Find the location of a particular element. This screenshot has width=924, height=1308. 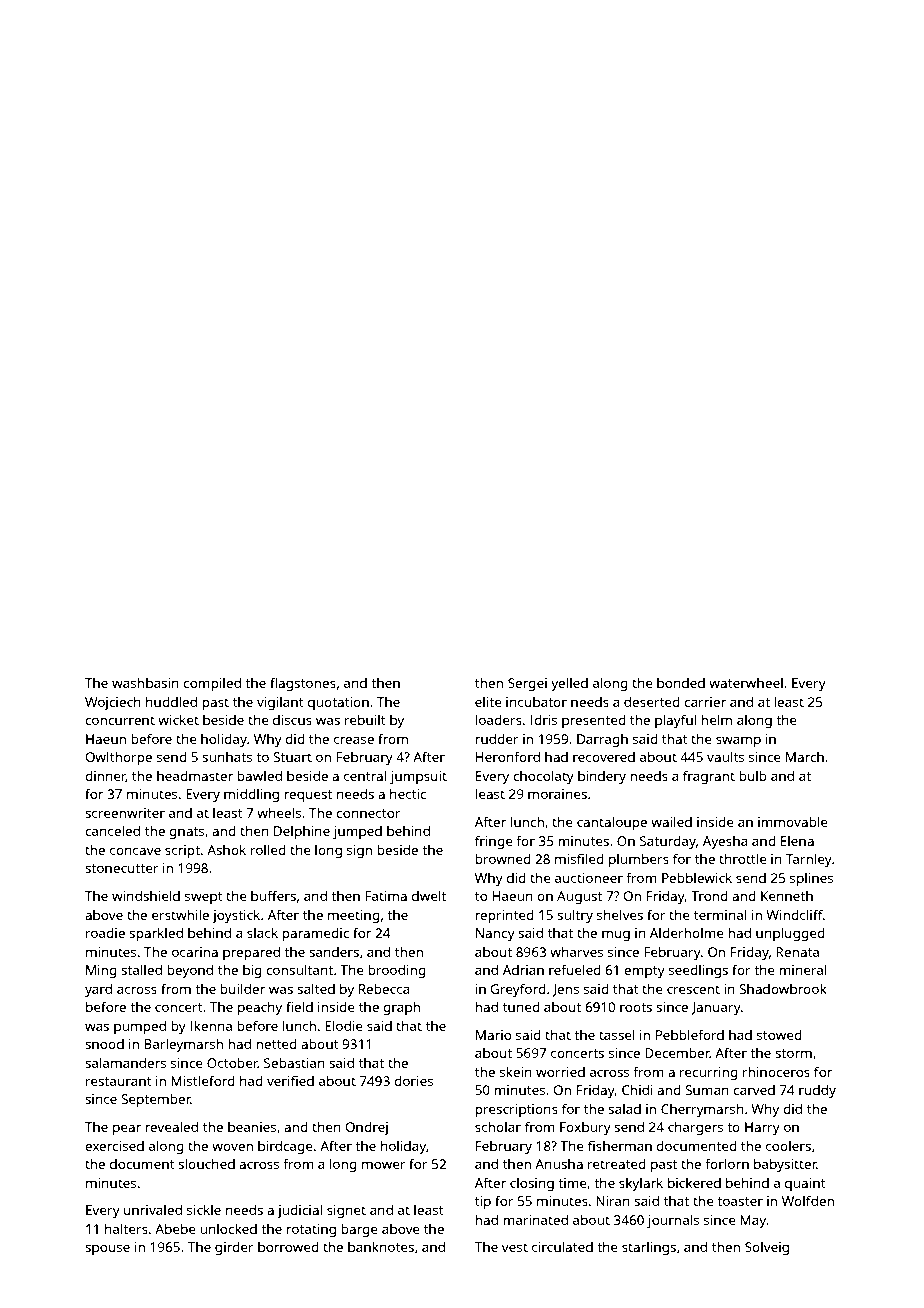

swept is located at coordinates (204, 898).
